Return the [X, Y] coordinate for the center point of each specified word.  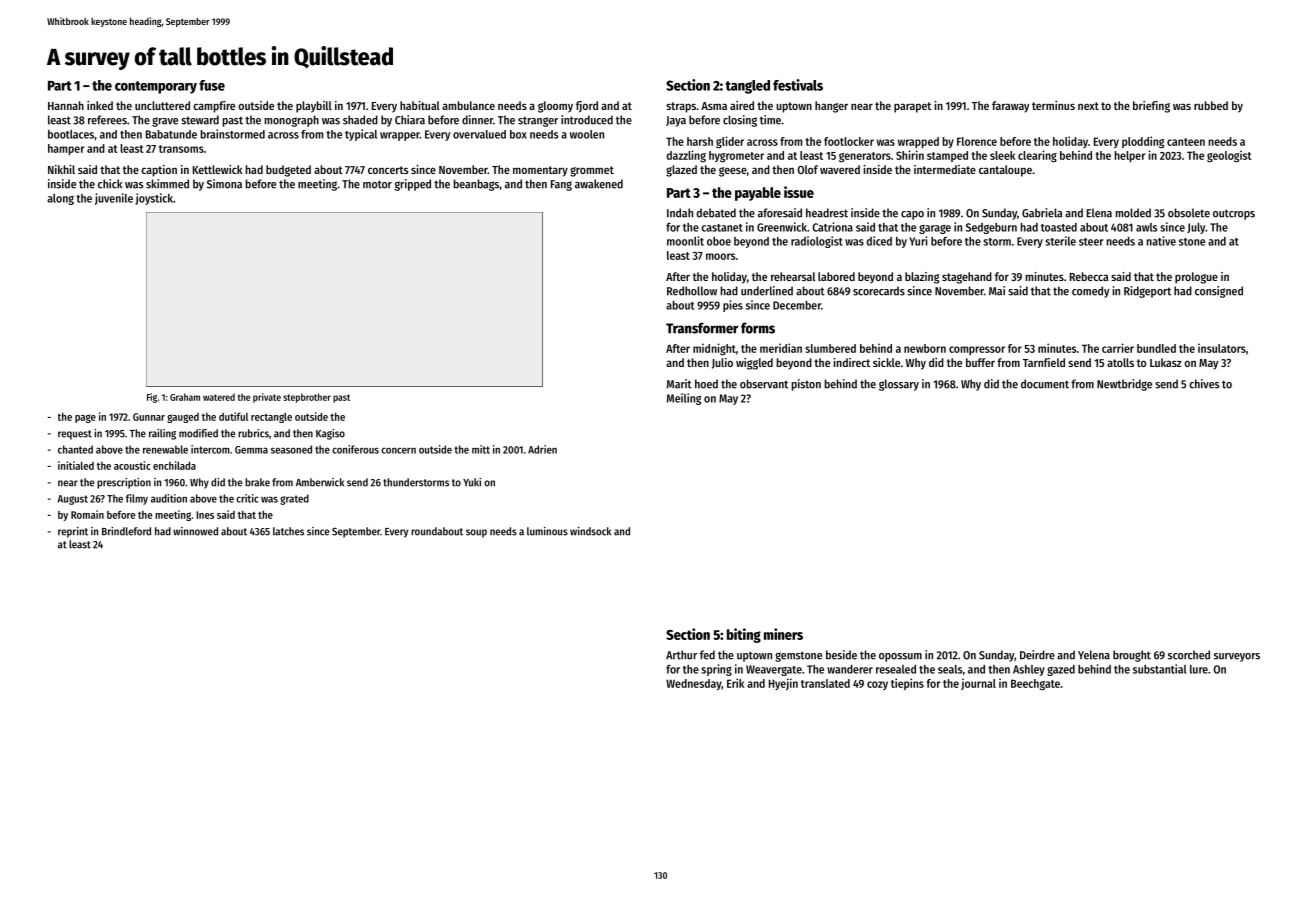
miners [783, 634]
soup [476, 533]
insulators [1222, 348]
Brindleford [126, 531]
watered [219, 397]
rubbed [1211, 105]
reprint [73, 532]
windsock [590, 531]
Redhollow [692, 291]
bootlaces [71, 134]
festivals [798, 85]
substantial [1160, 669]
